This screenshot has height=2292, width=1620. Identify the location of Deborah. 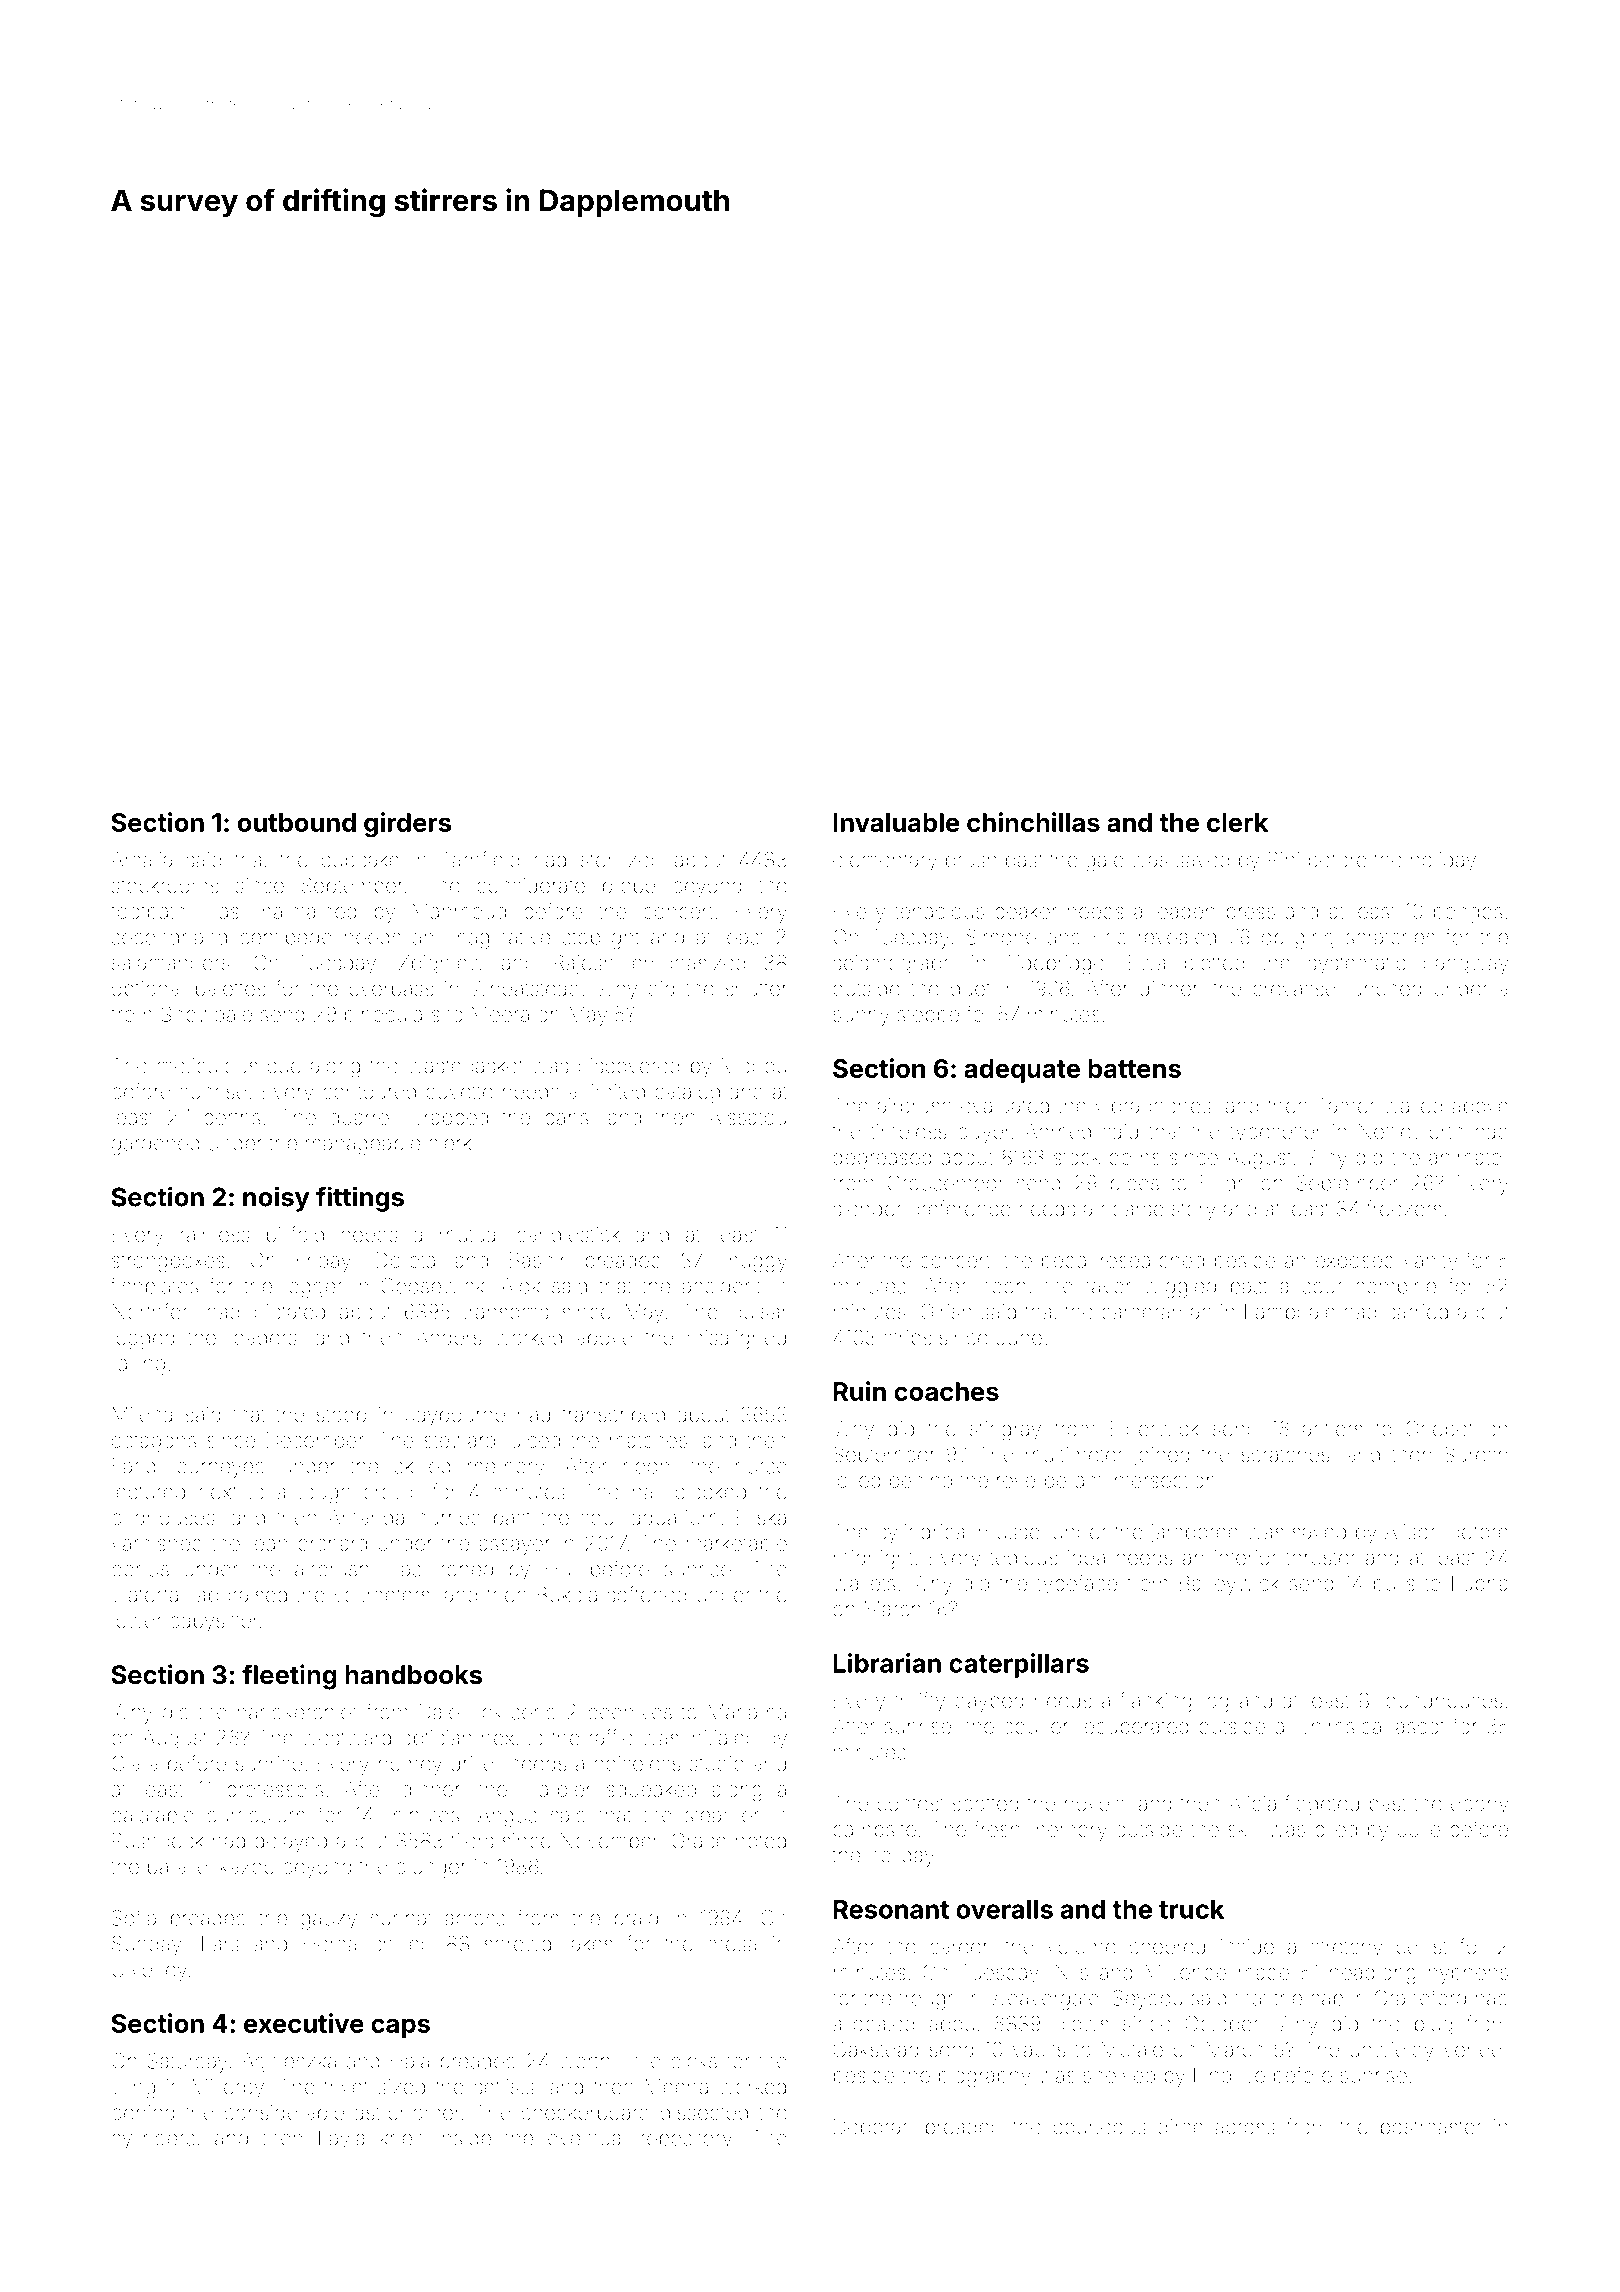
(873, 2127).
